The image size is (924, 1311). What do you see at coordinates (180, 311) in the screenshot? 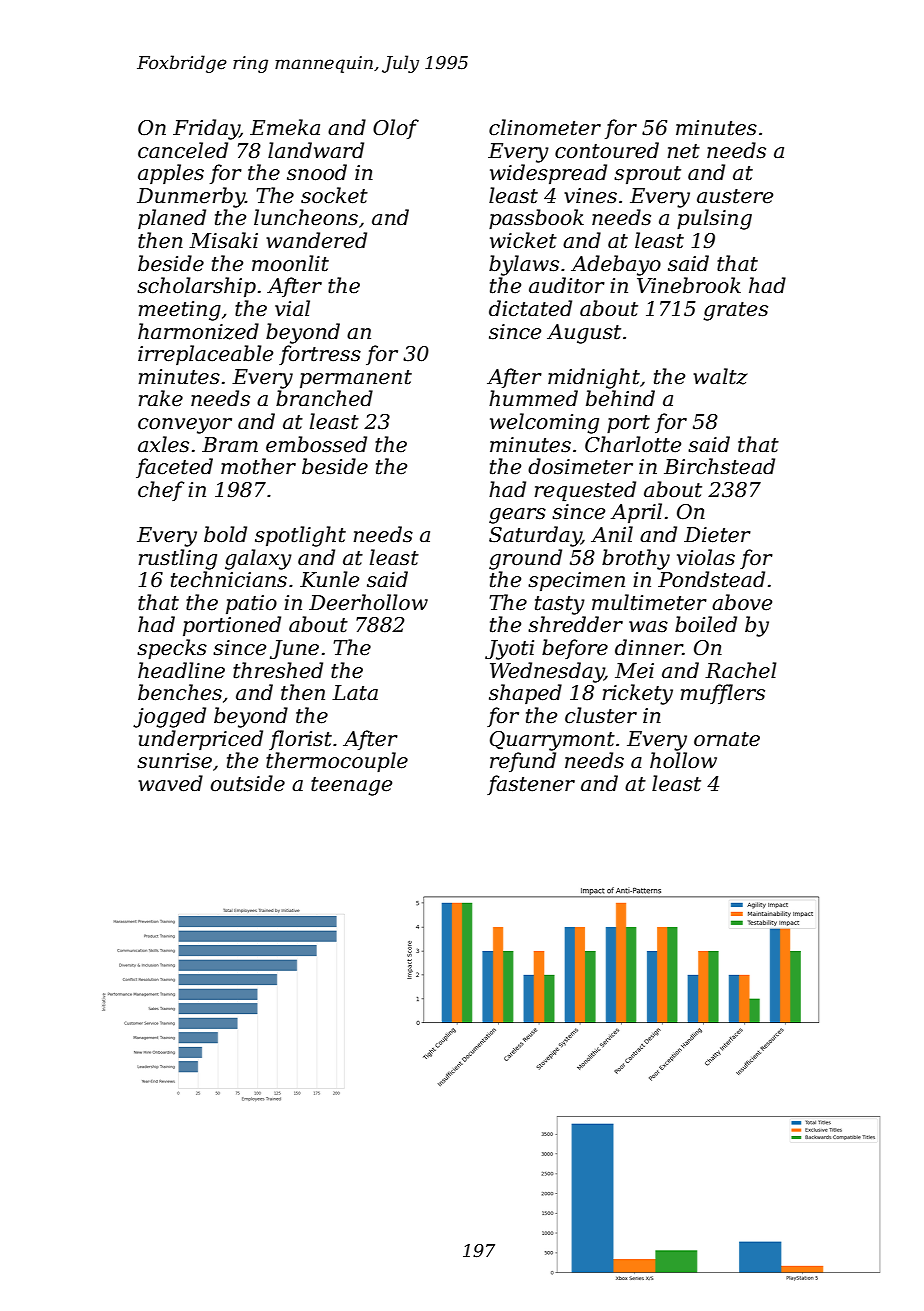
I see `meeting` at bounding box center [180, 311].
